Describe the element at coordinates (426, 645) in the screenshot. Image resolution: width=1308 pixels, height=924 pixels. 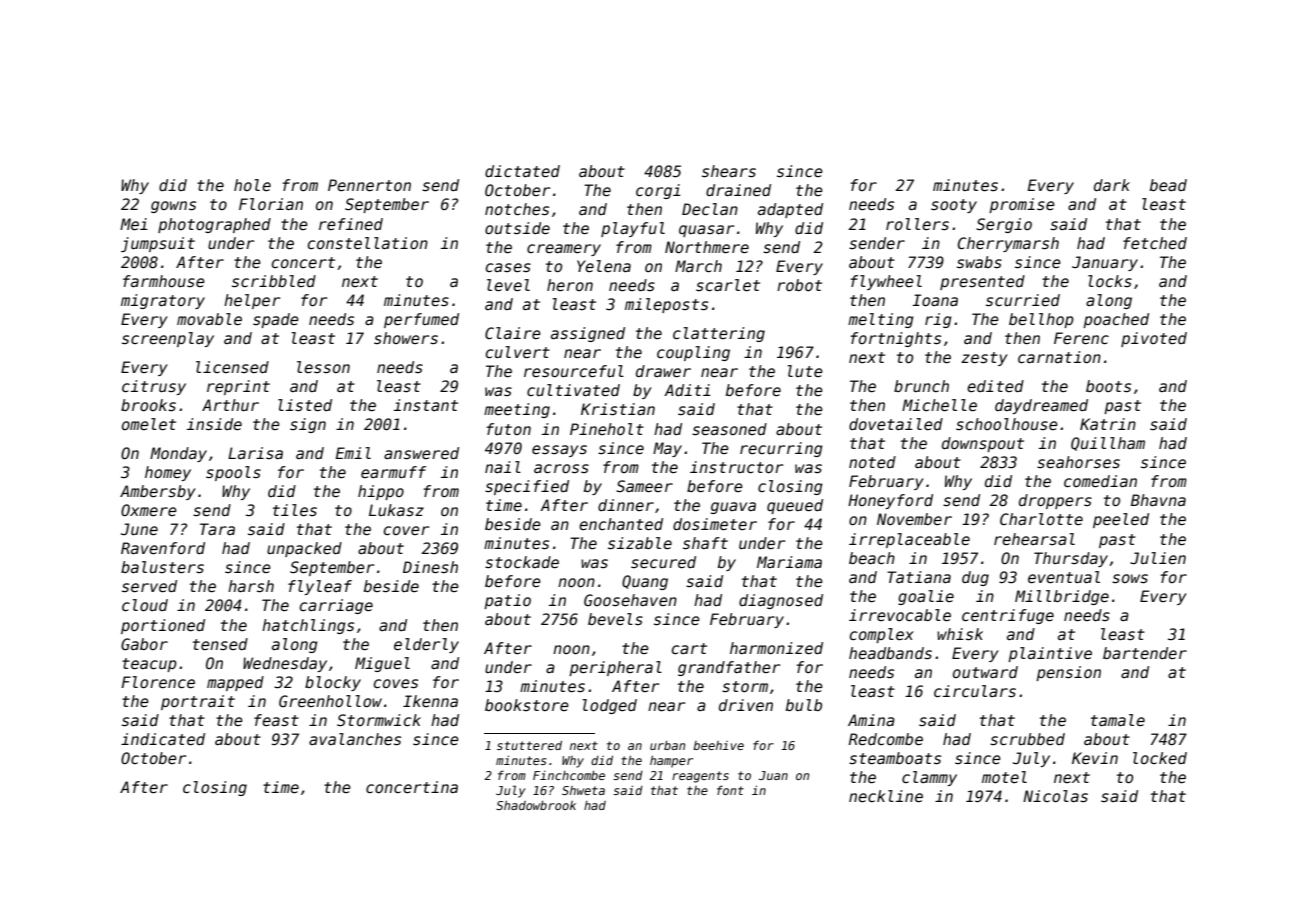
I see `elderly` at that location.
